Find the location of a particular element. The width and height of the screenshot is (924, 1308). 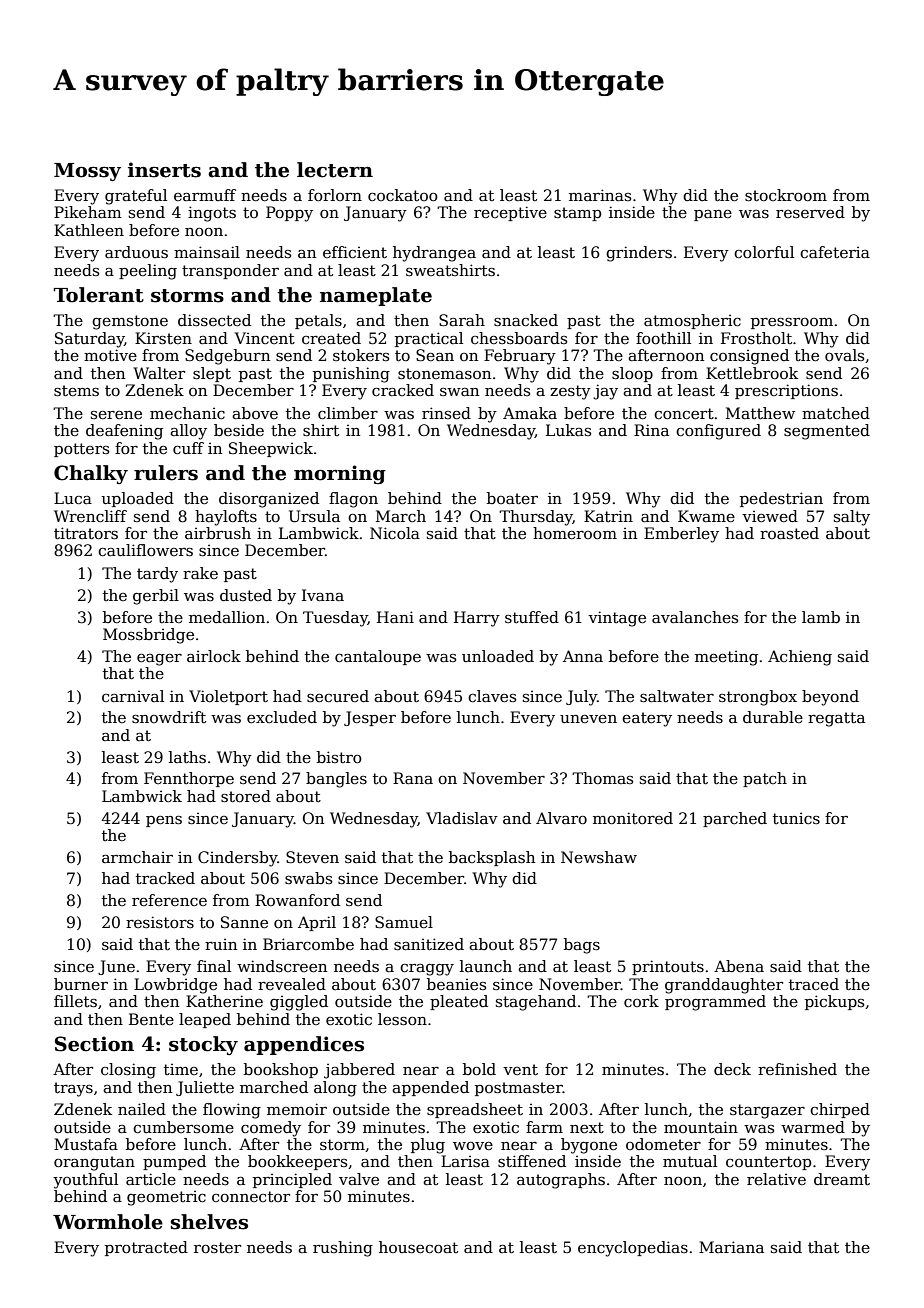

mutual is located at coordinates (690, 1161).
